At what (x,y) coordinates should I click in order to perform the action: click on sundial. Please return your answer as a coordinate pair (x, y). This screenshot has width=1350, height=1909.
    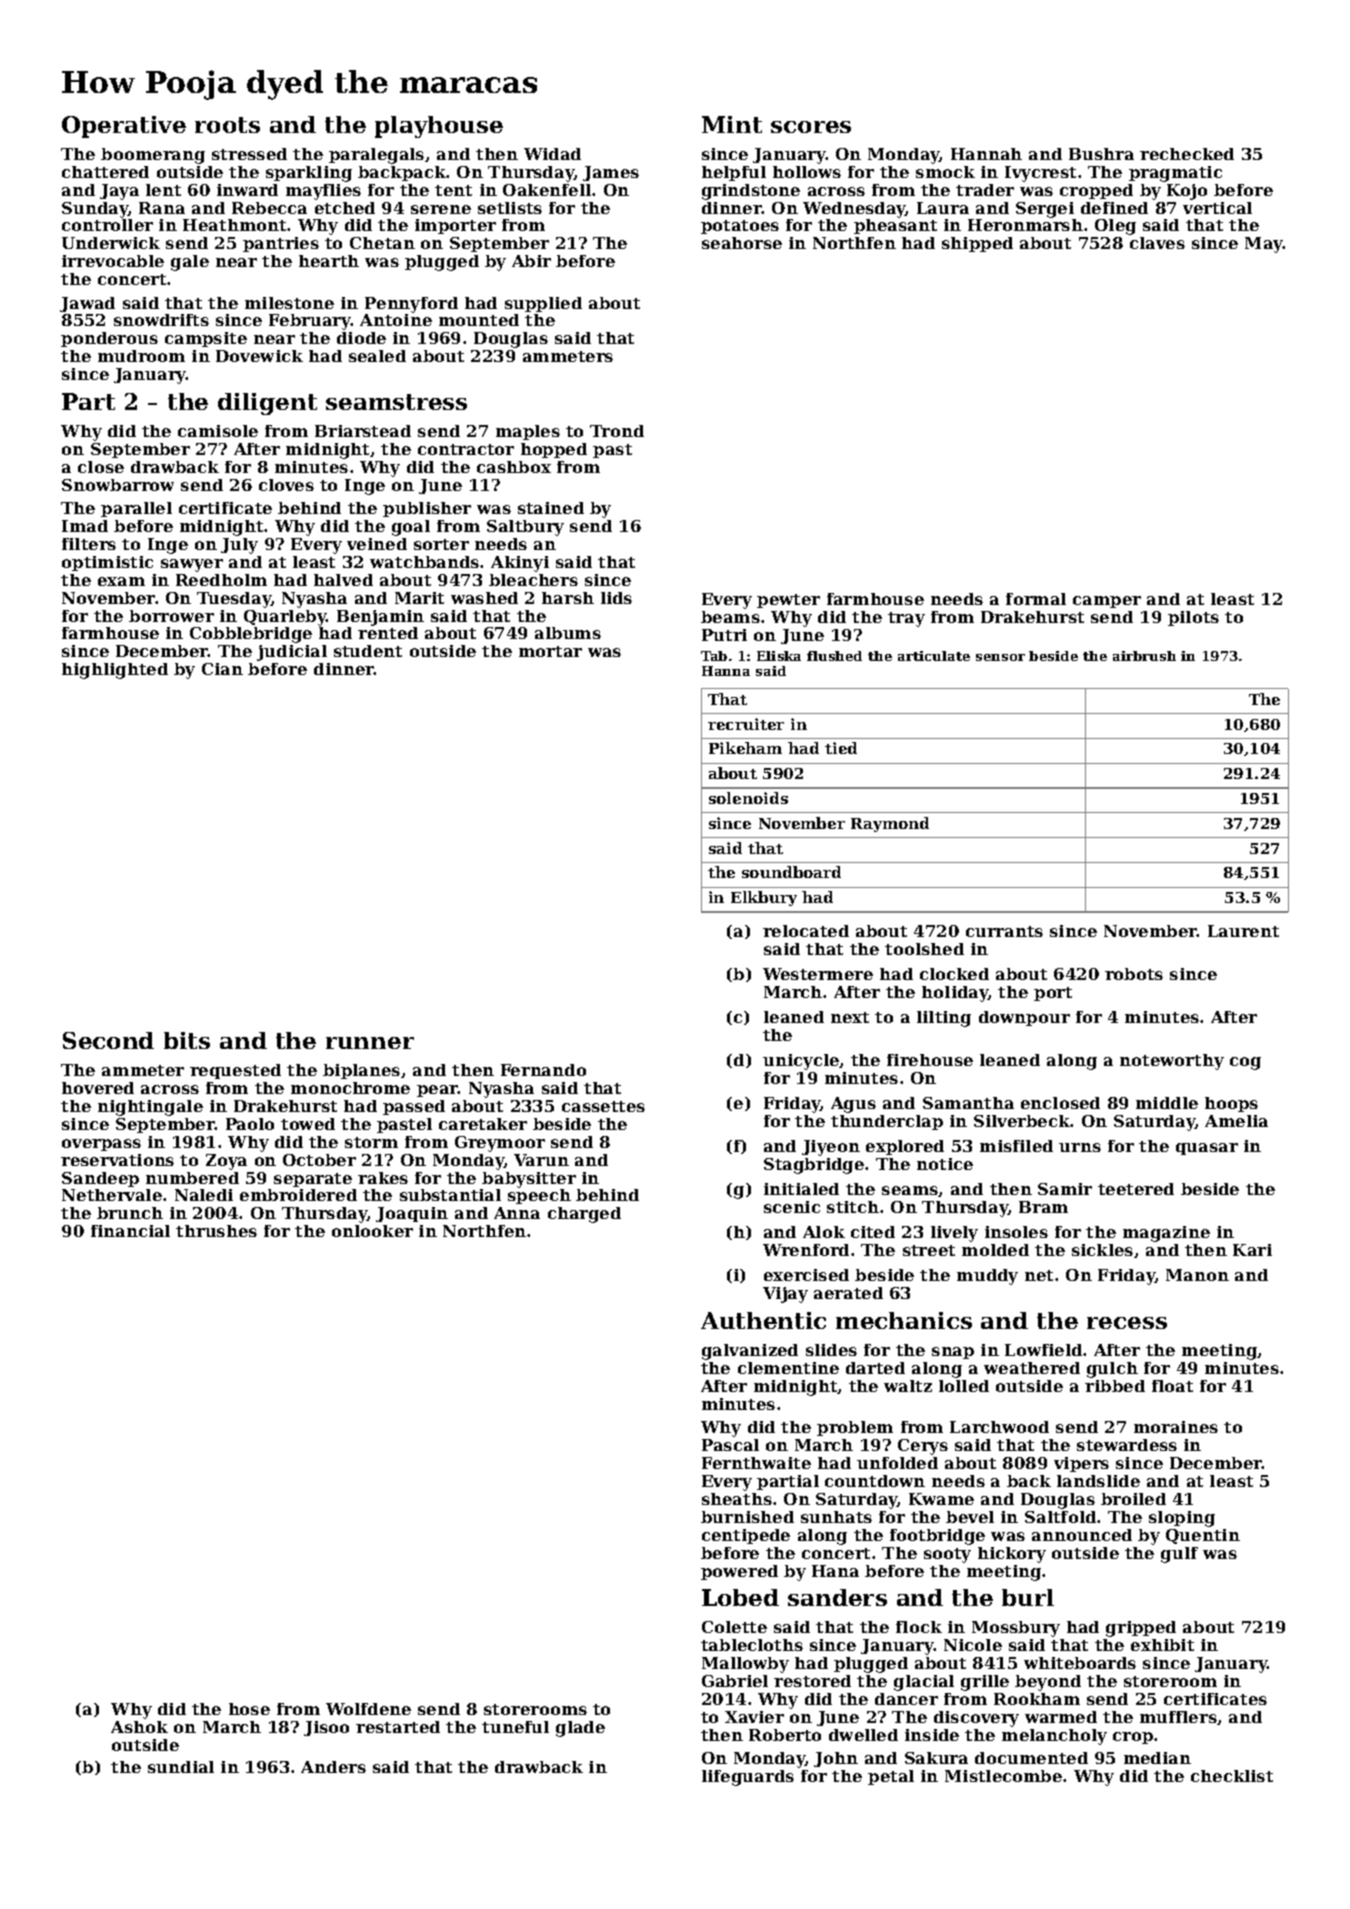
    Looking at the image, I should click on (181, 1767).
